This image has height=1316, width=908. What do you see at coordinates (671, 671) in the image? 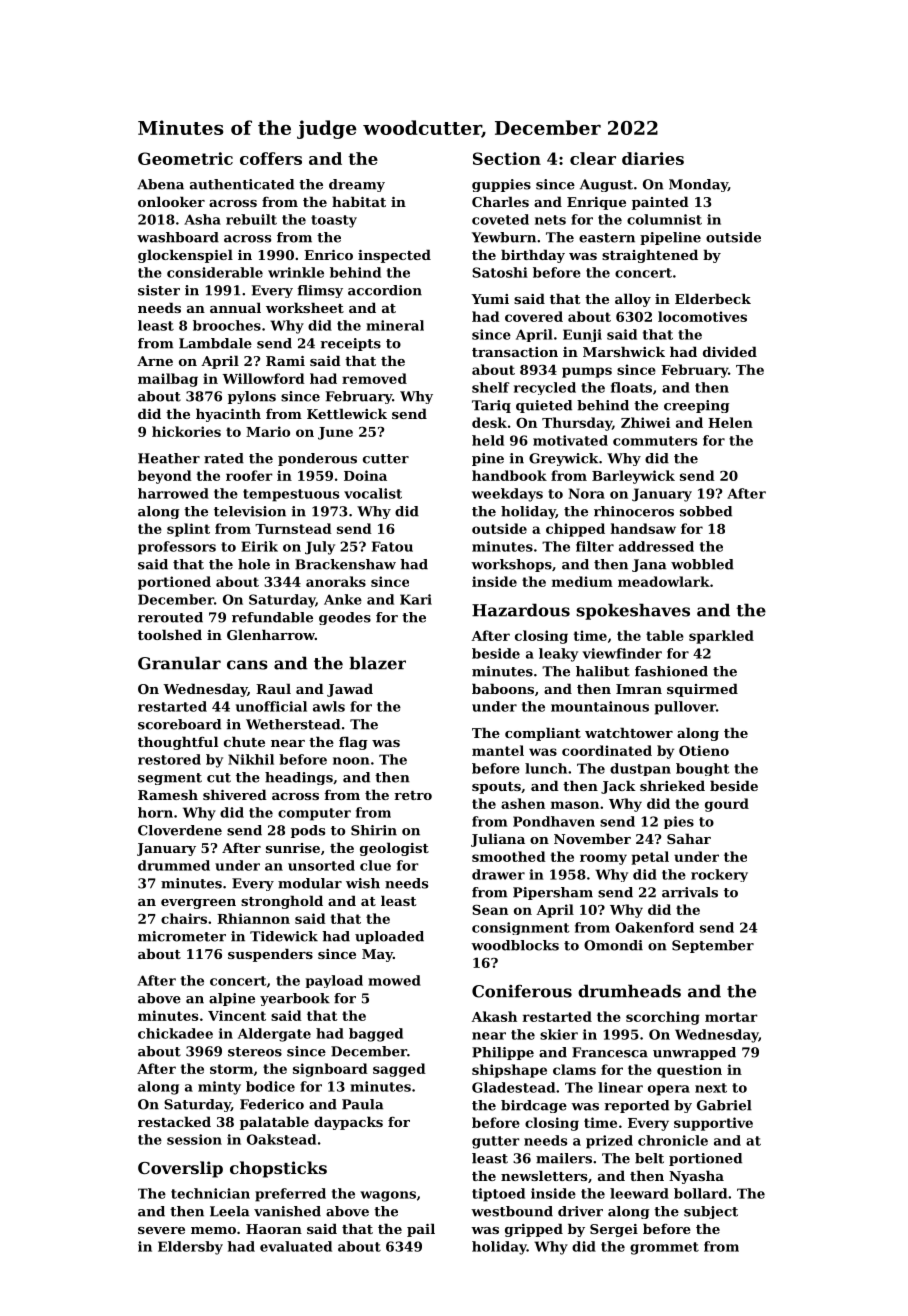
I see `fashioned` at bounding box center [671, 671].
